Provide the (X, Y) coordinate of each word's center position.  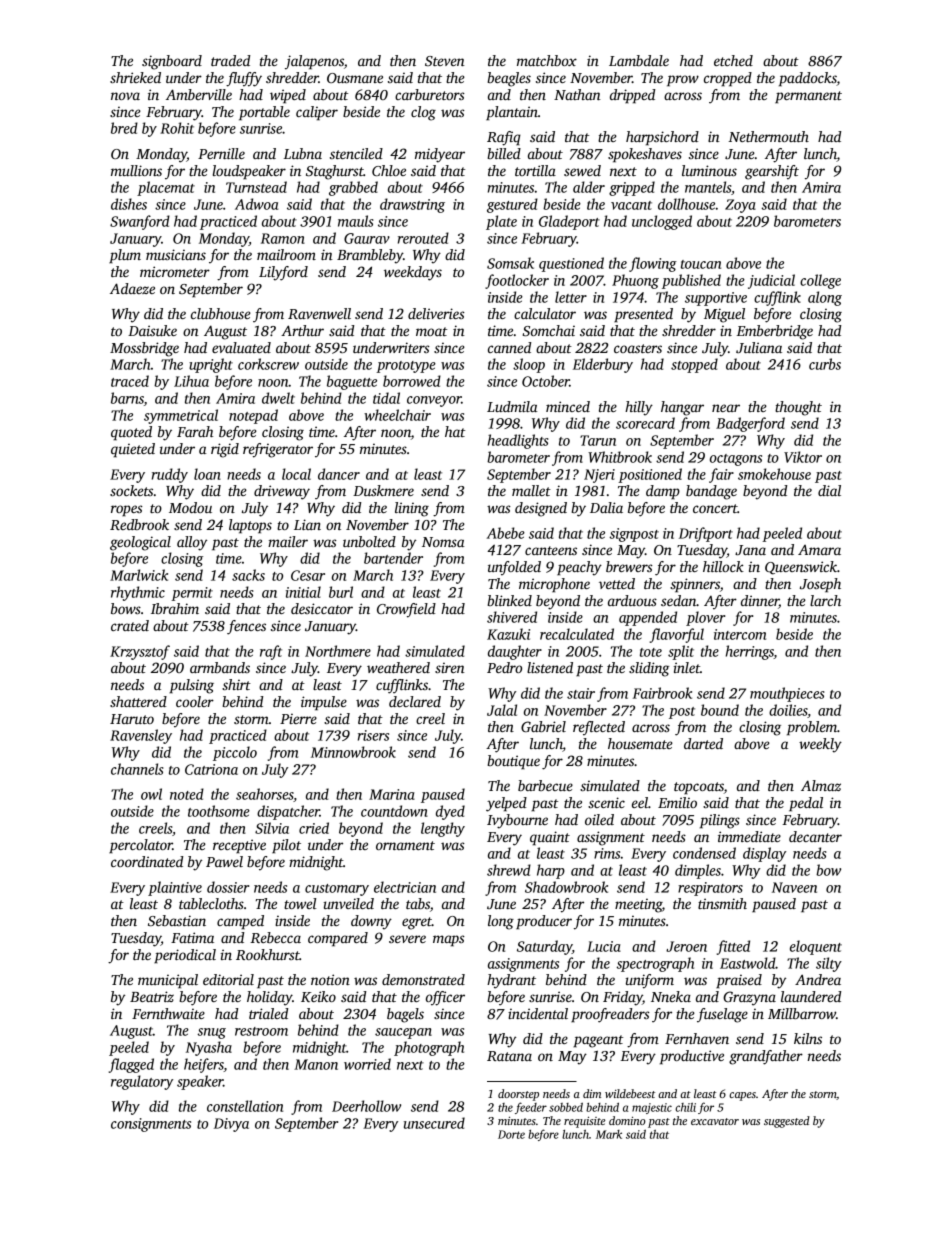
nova (125, 96)
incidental (538, 1013)
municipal (168, 981)
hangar (682, 408)
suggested (787, 1122)
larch (825, 600)
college (820, 281)
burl (341, 592)
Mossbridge (144, 349)
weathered (398, 667)
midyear (440, 155)
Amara (819, 550)
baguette (352, 382)
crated (130, 625)
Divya (231, 1125)
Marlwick (139, 575)
